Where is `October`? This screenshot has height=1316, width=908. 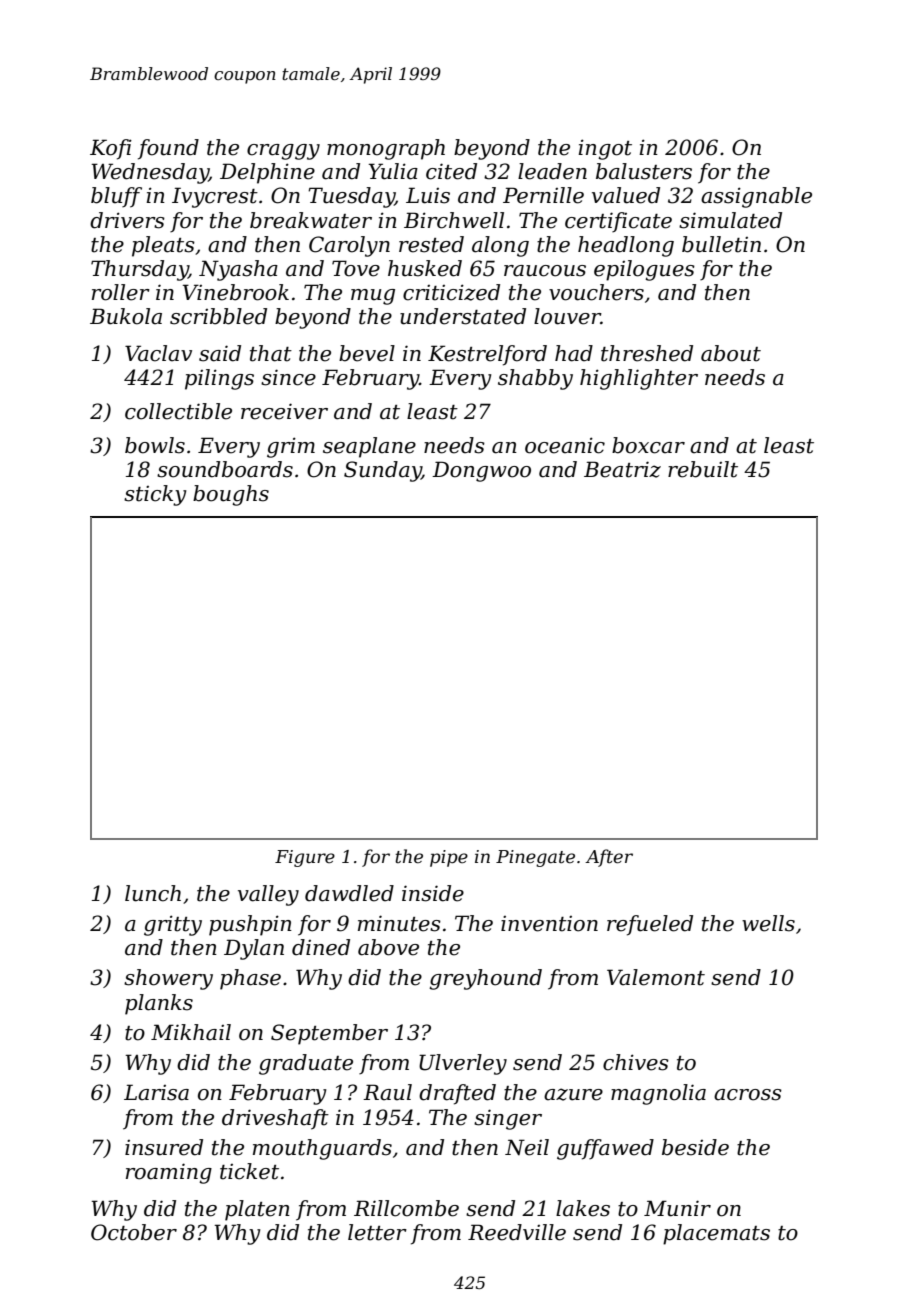 October is located at coordinates (134, 1232).
